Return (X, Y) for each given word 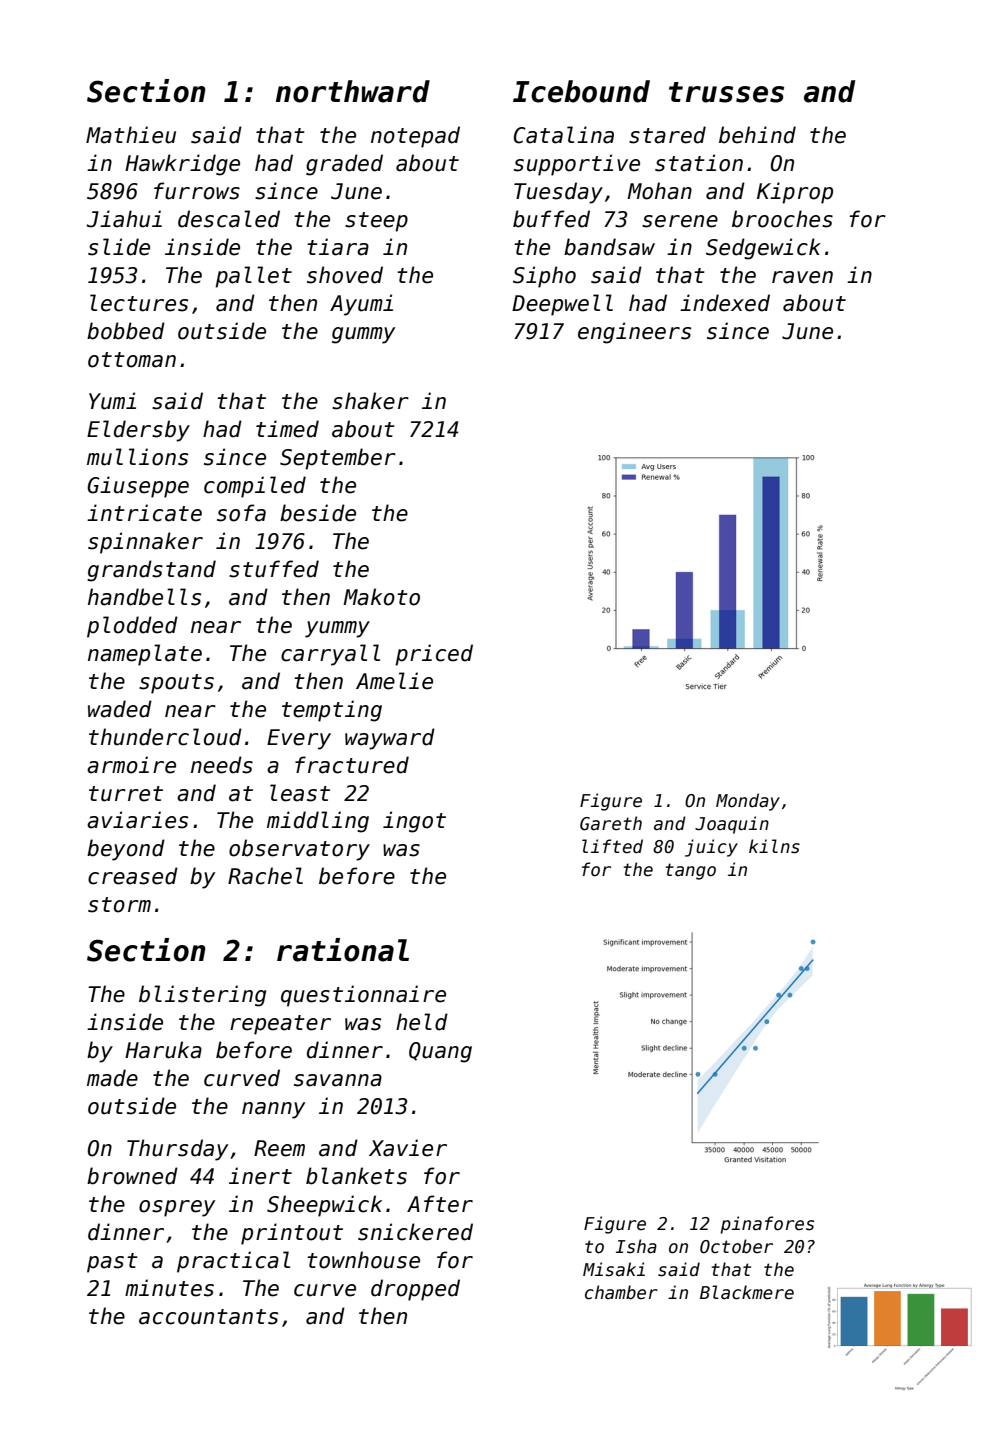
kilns (774, 846)
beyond (126, 850)
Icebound (581, 91)
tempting (332, 711)
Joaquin (732, 825)
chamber (621, 1292)
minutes (169, 1288)
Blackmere (747, 1292)
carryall (330, 655)
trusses (726, 92)
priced (434, 655)
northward (353, 91)
